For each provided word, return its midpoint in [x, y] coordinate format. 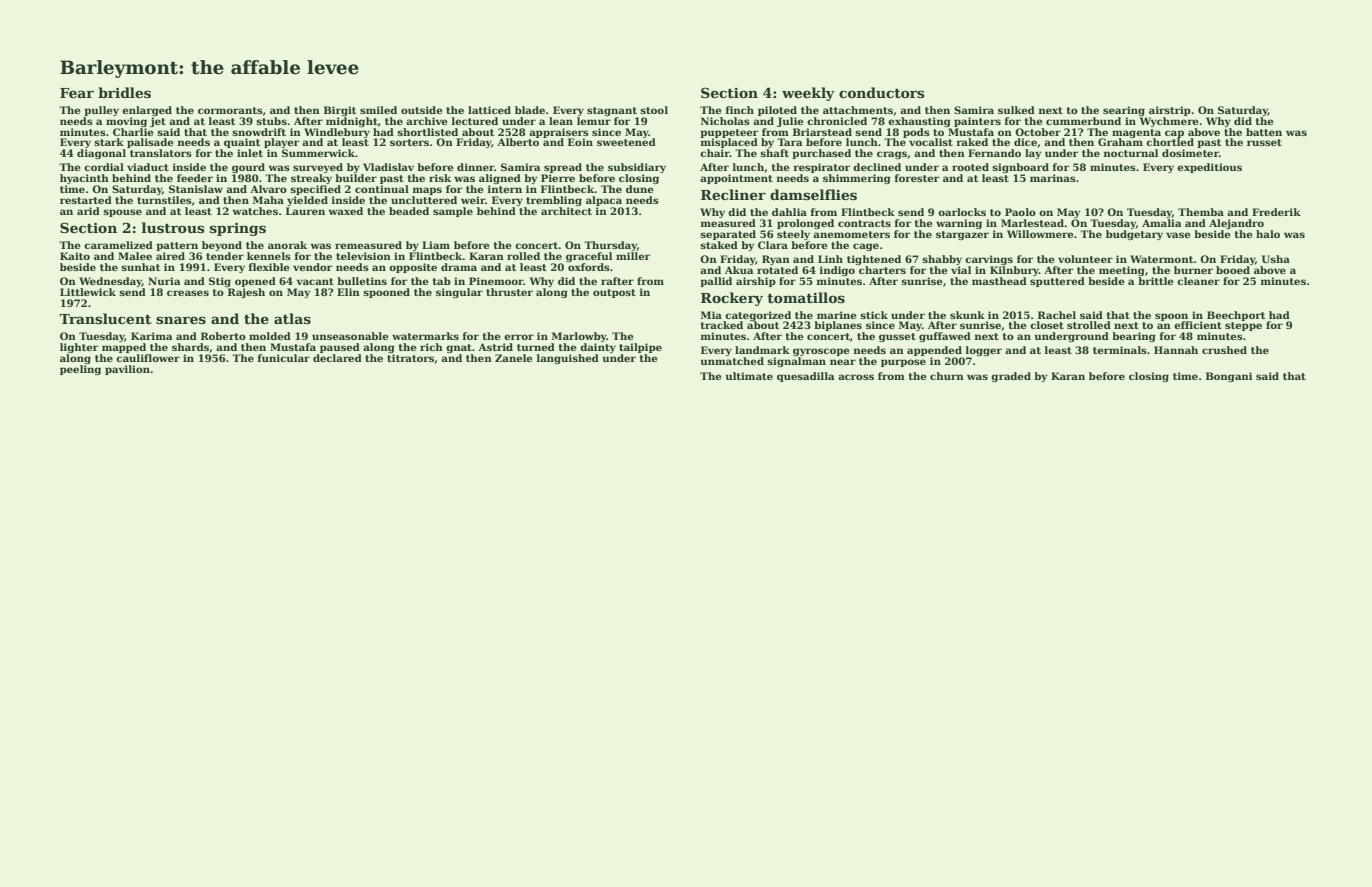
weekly [808, 94]
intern [505, 189]
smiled [378, 110]
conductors [881, 92]
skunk [967, 315]
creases [188, 293]
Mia [711, 315]
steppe [1243, 326]
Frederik [1276, 212]
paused [340, 348]
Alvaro [268, 189]
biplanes [838, 326]
